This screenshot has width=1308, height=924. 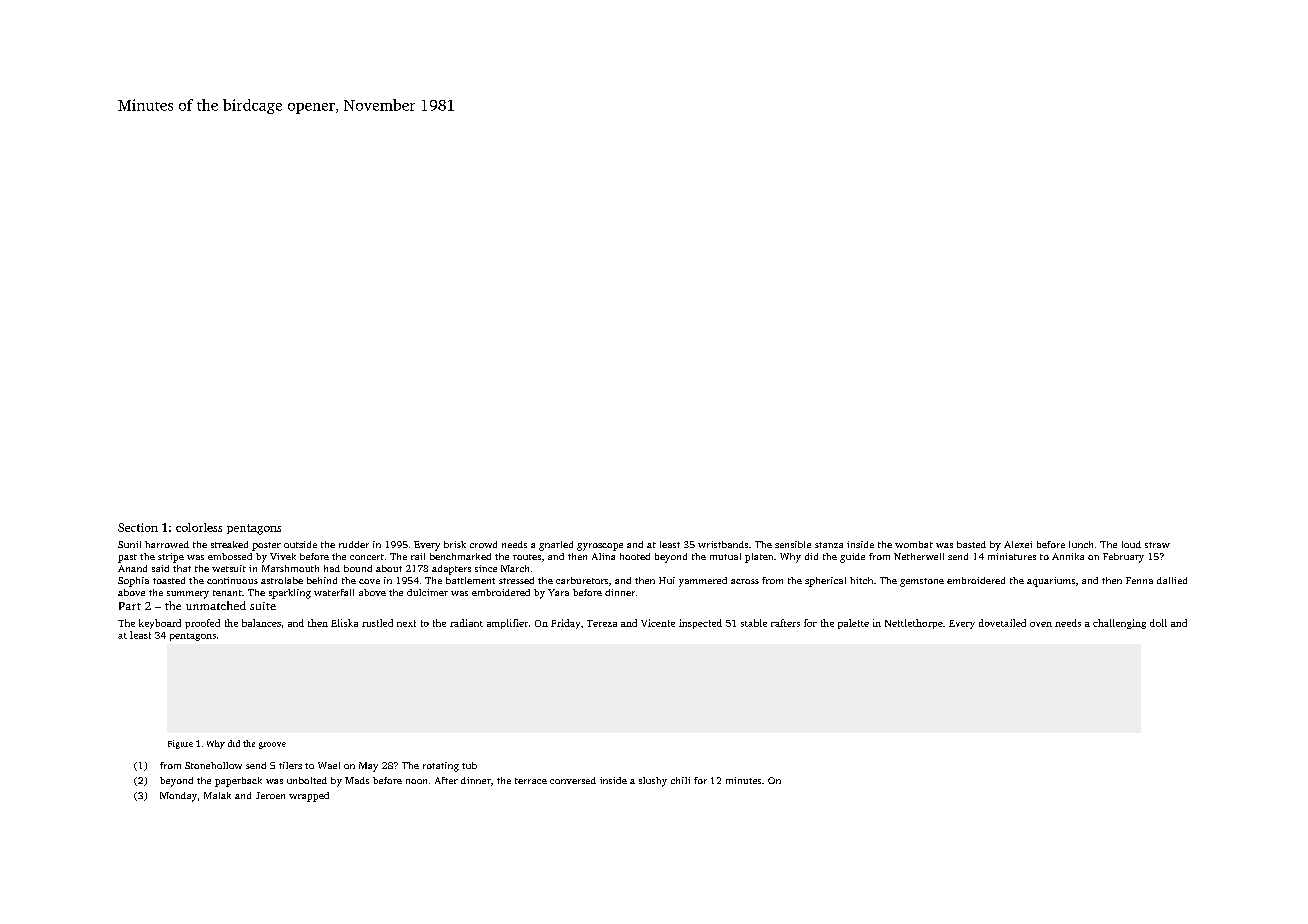 I want to click on carburetors, so click(x=582, y=580).
